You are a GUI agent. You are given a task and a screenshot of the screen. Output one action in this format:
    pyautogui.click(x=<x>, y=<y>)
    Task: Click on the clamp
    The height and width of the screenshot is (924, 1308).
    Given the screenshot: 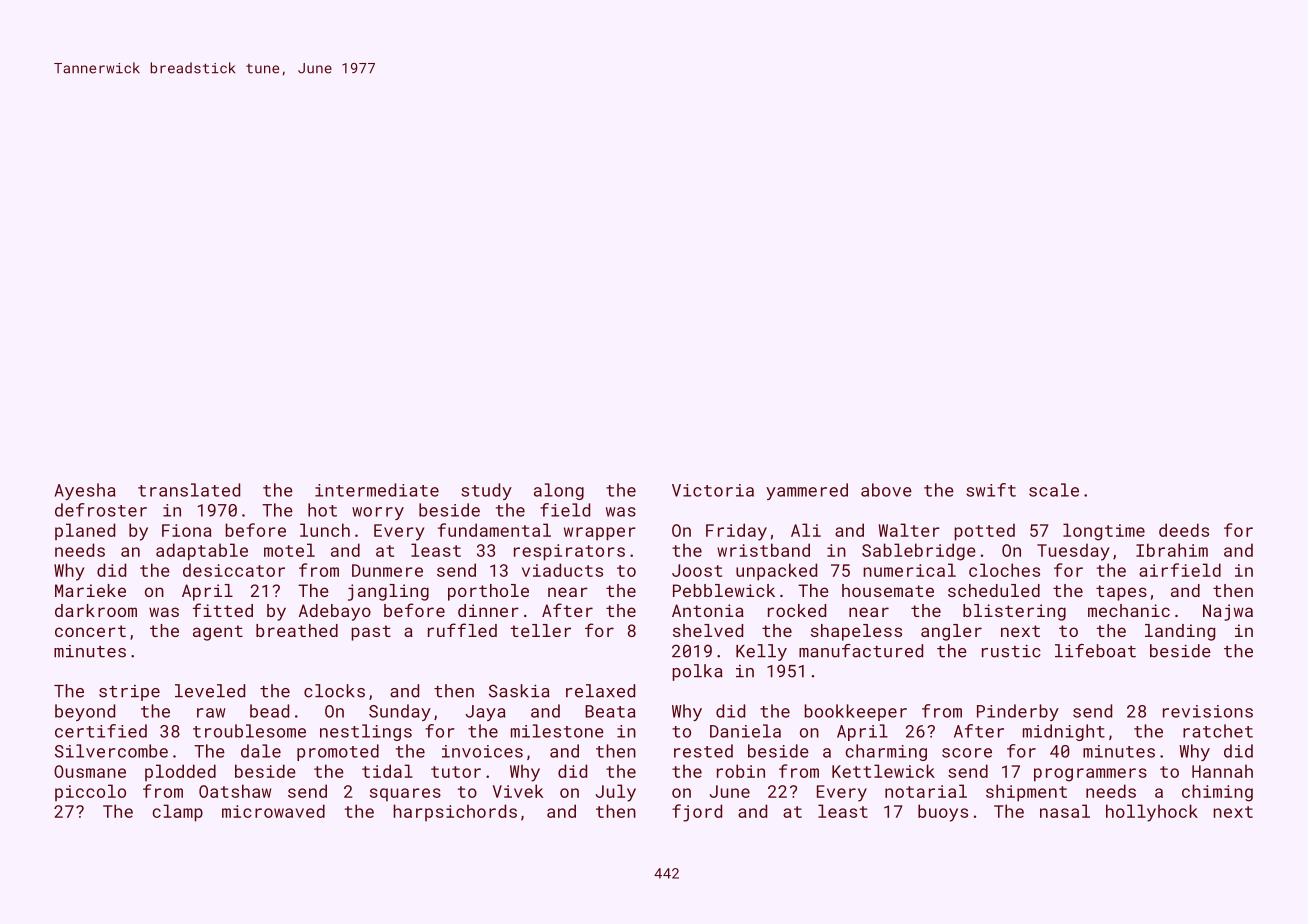 What is the action you would take?
    pyautogui.click(x=177, y=813)
